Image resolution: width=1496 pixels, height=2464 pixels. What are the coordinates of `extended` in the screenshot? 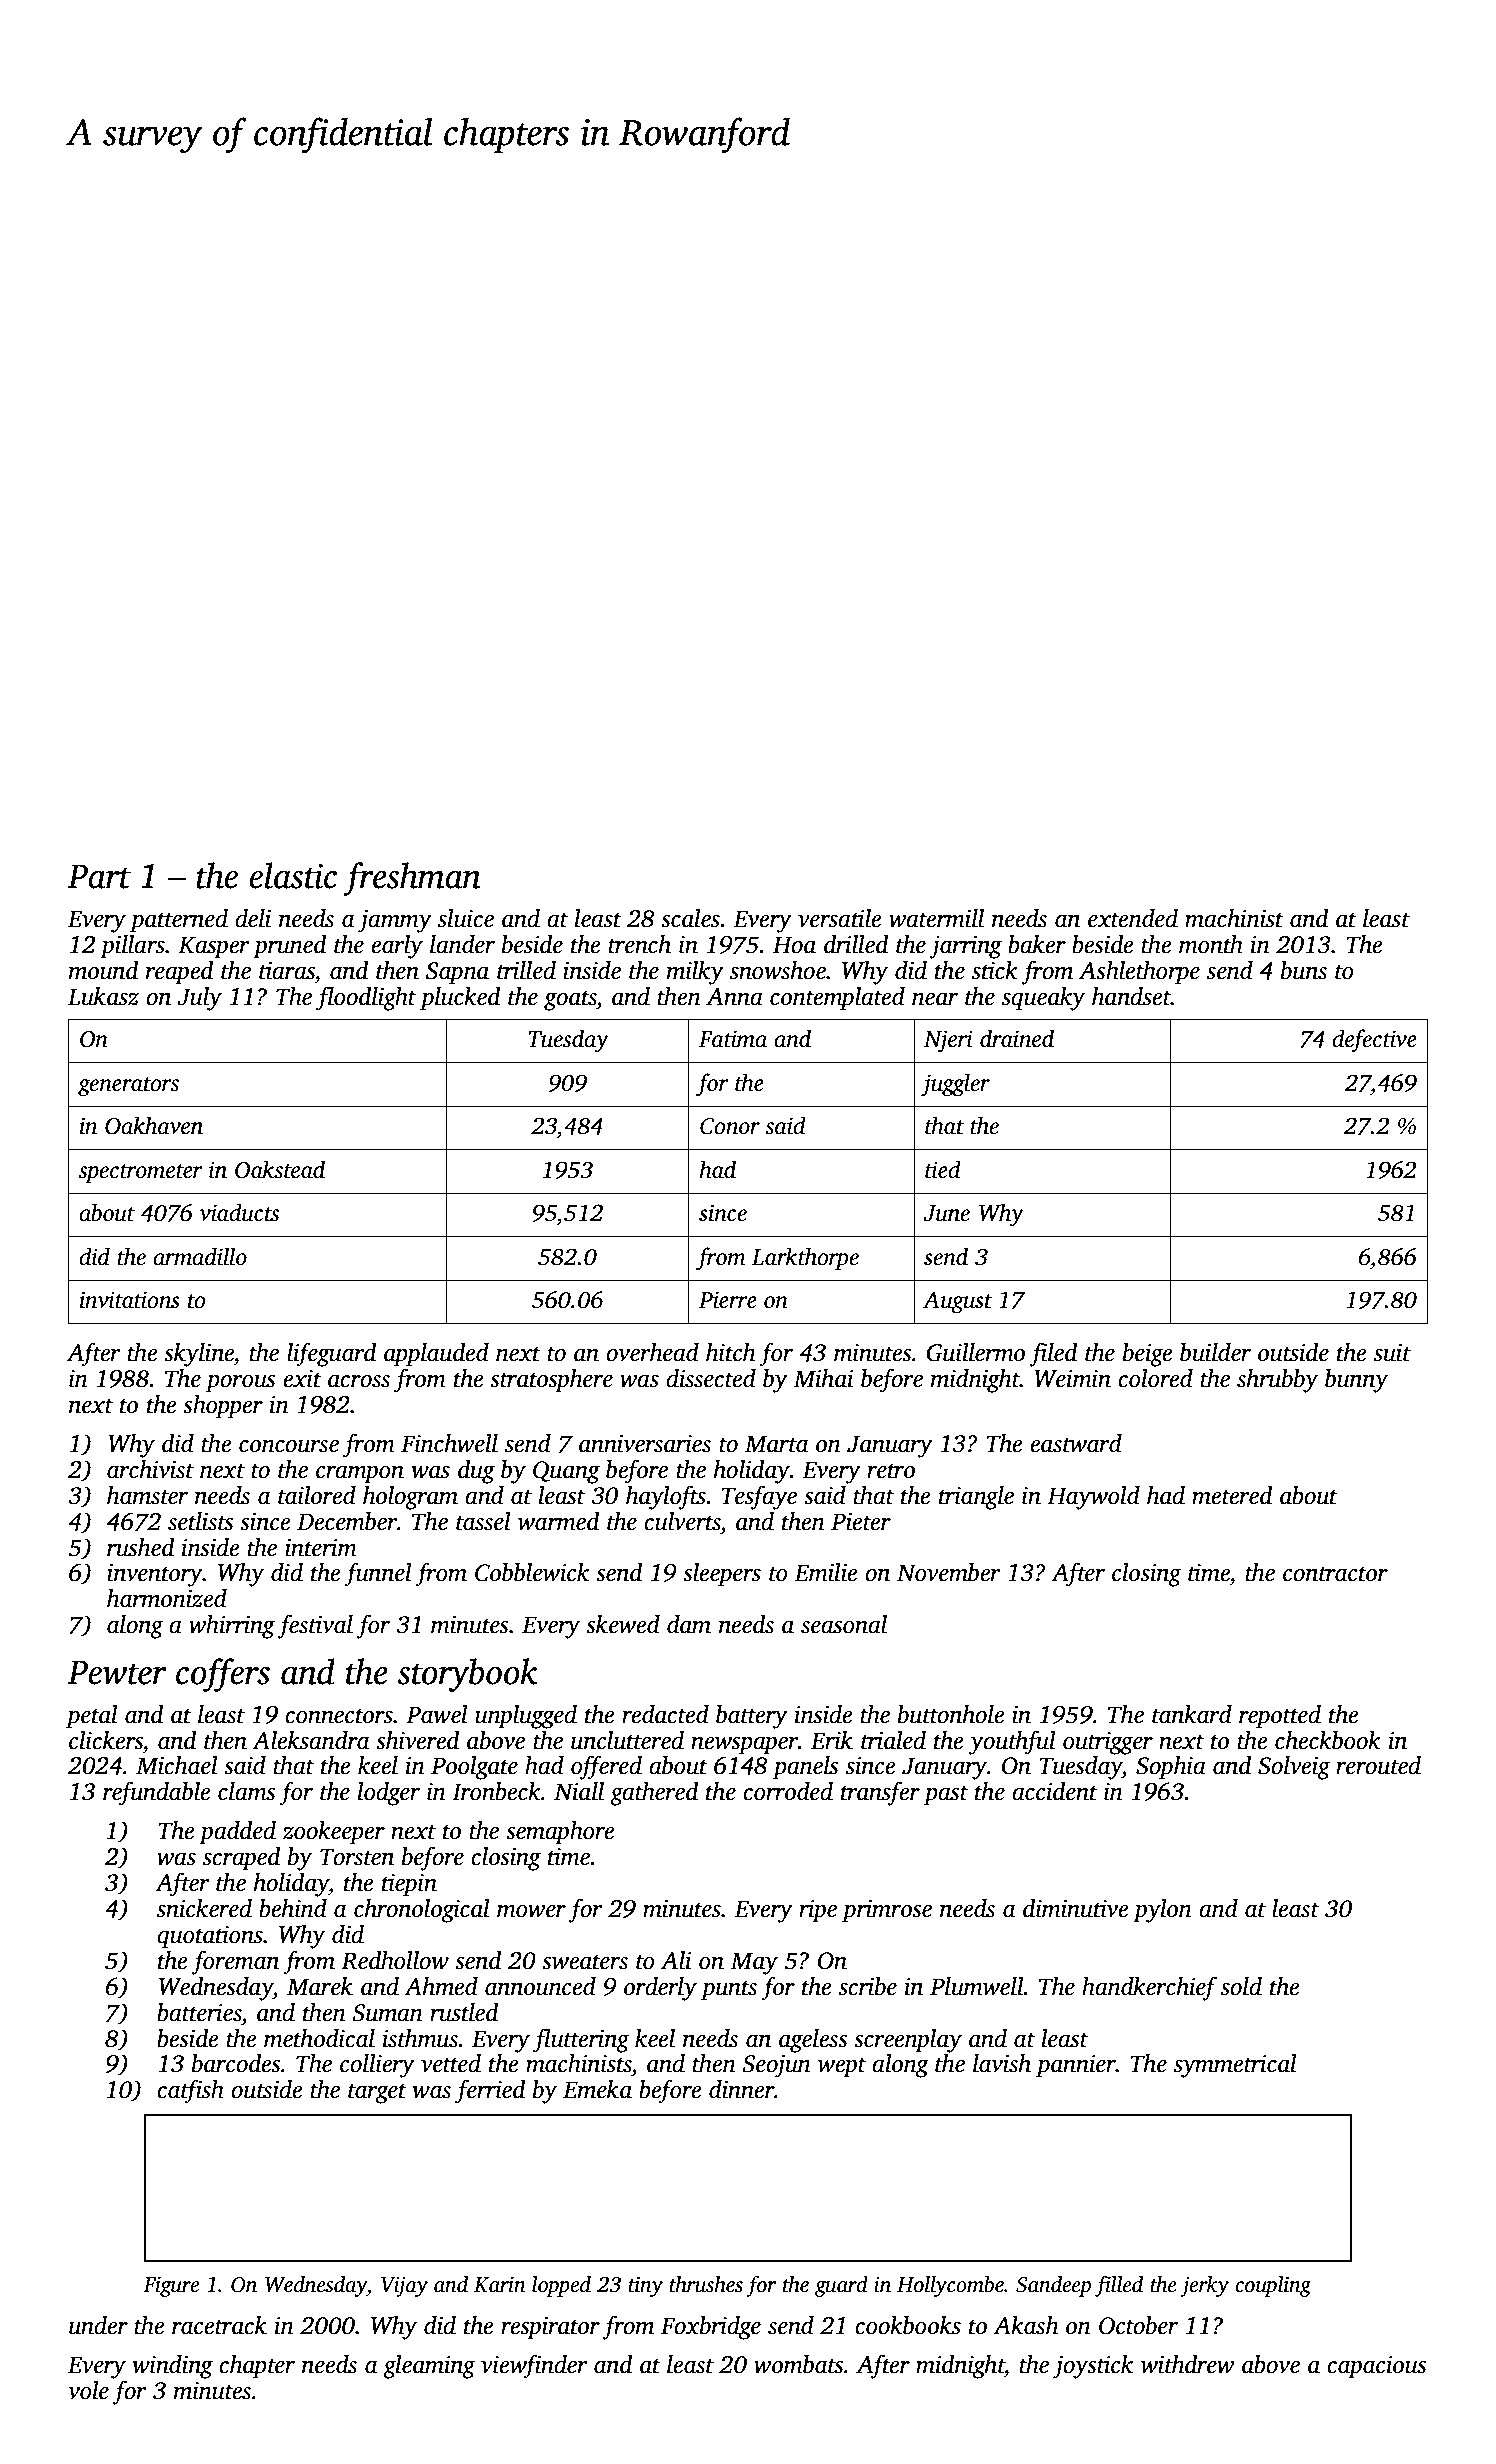 It's located at (1133, 918).
